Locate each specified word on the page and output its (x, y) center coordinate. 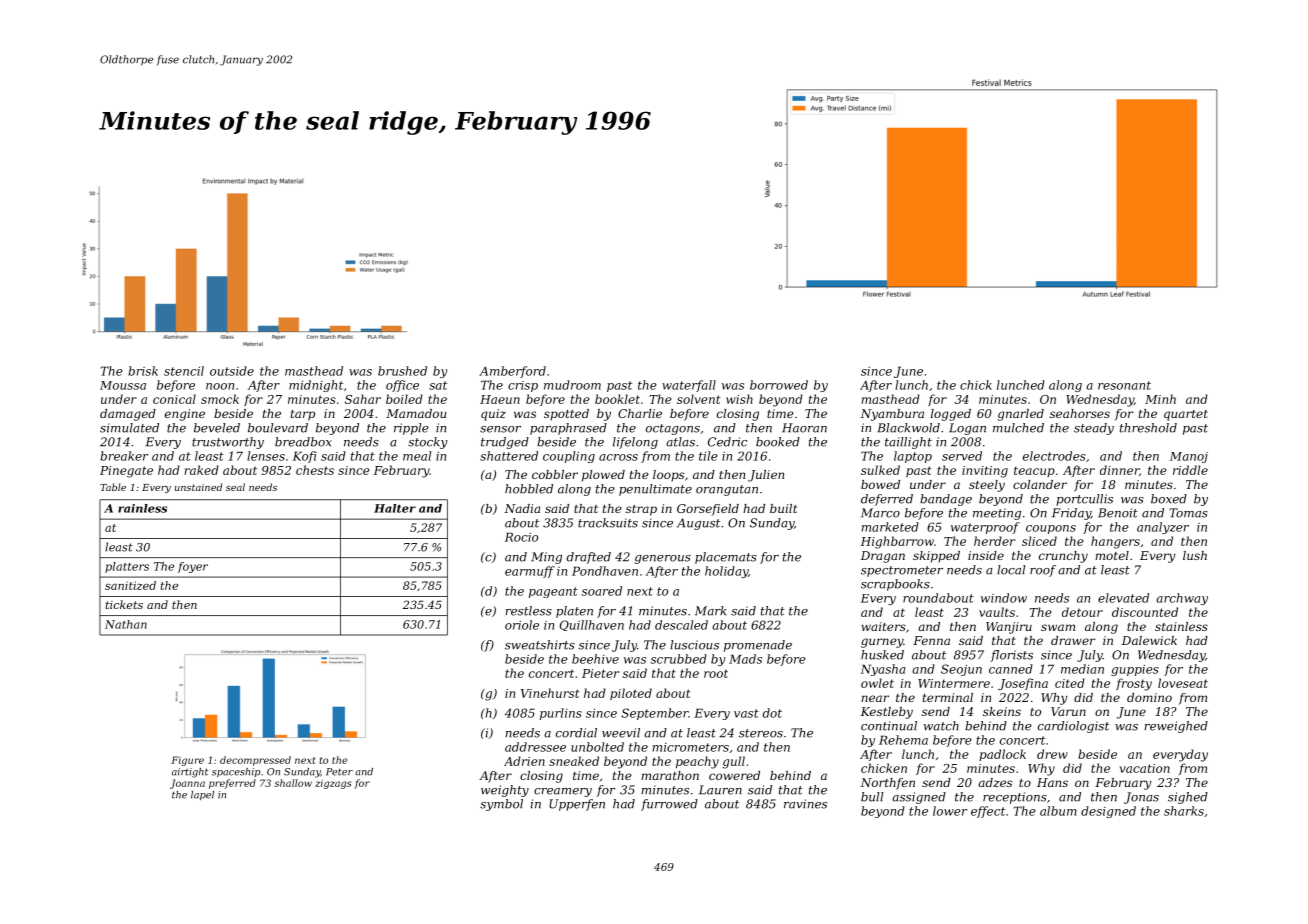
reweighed (1176, 727)
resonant (1124, 385)
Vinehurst (550, 693)
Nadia (522, 508)
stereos (761, 733)
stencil (184, 371)
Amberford (512, 372)
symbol (501, 805)
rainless (143, 508)
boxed (1169, 499)
